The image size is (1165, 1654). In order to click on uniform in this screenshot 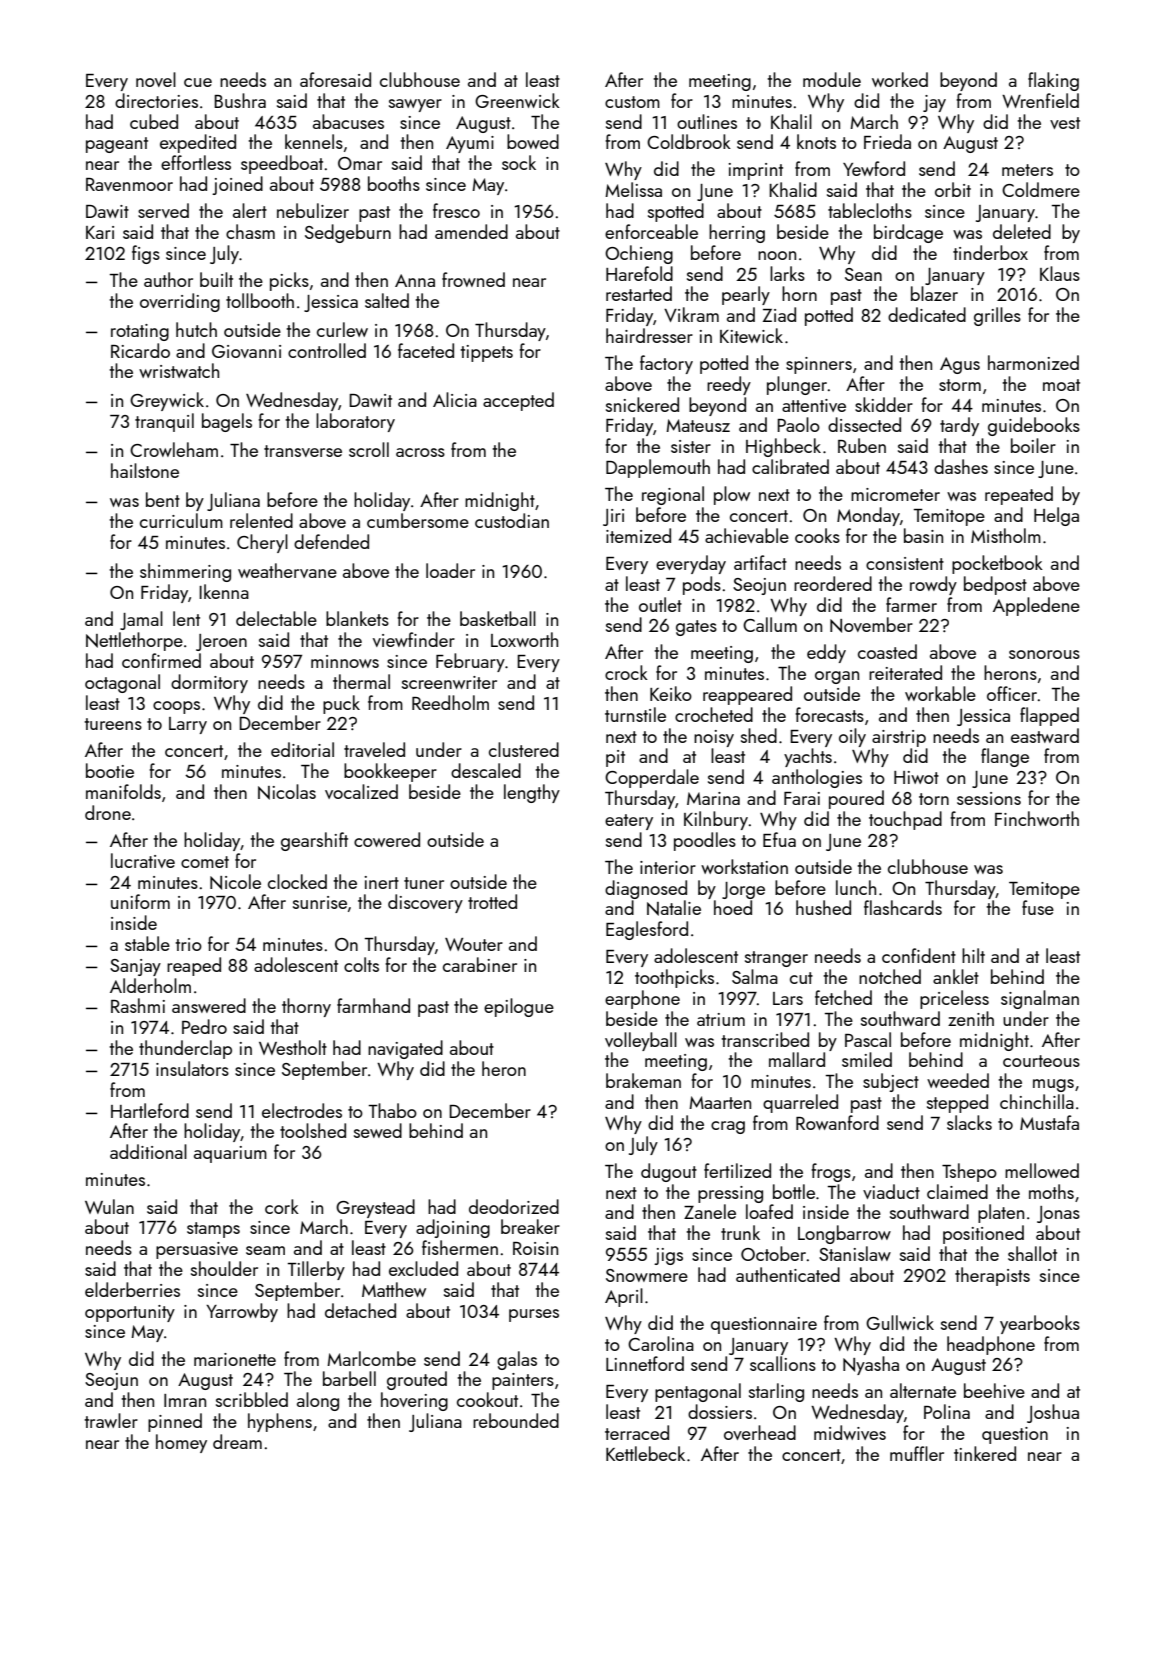, I will do `click(140, 901)`.
